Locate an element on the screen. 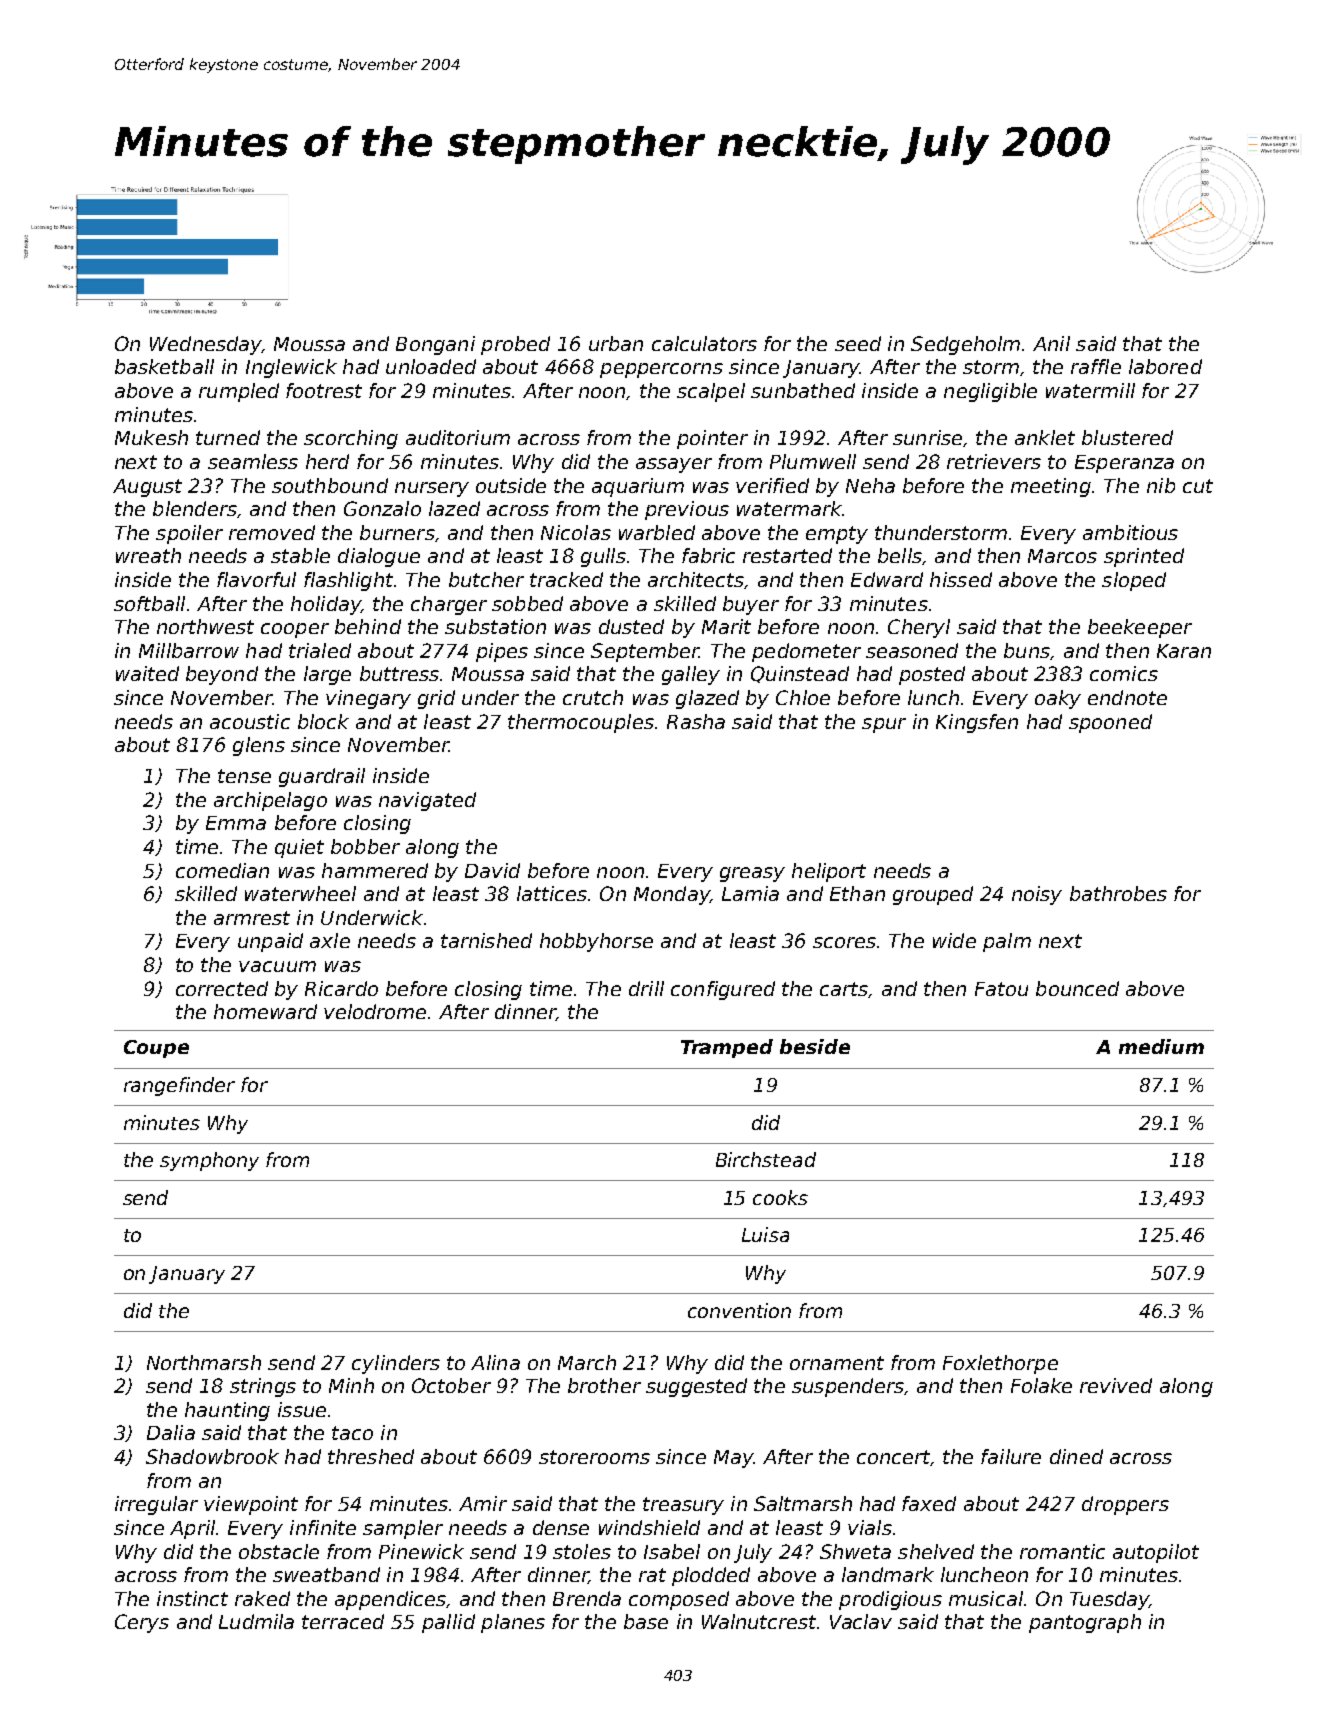  Tramped is located at coordinates (727, 1048).
